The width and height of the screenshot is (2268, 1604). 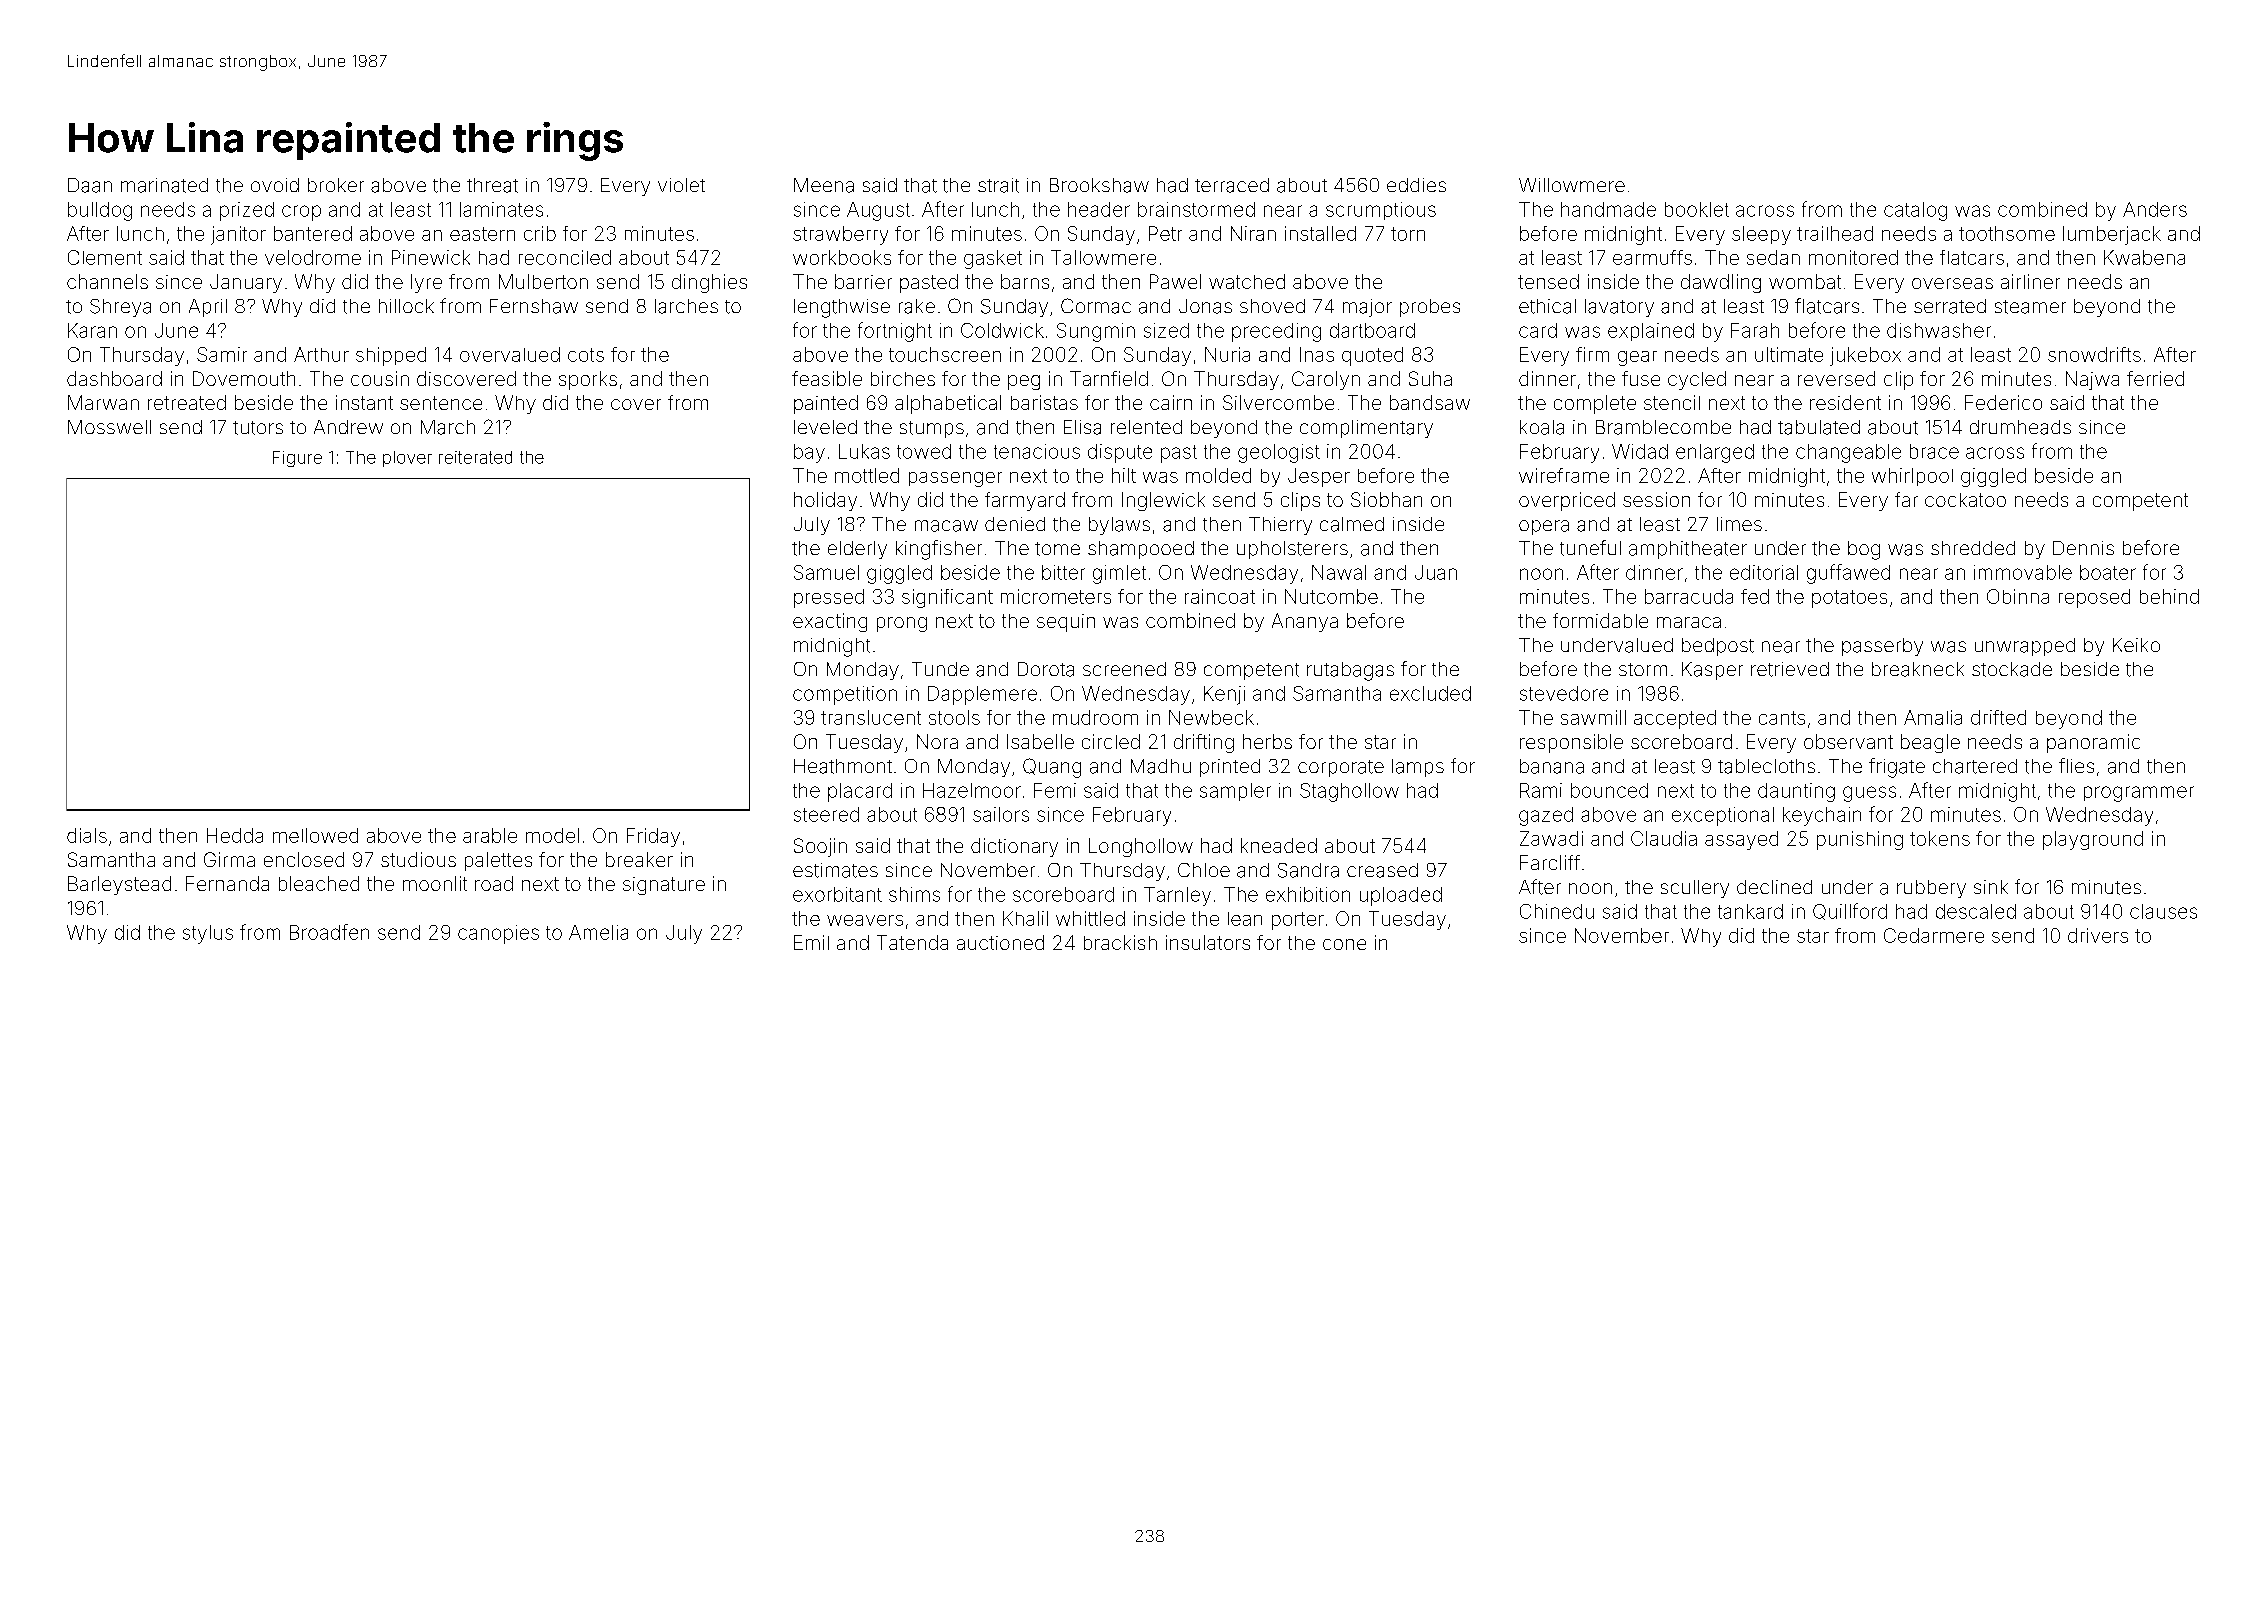 I want to click on Emil, so click(x=811, y=942).
